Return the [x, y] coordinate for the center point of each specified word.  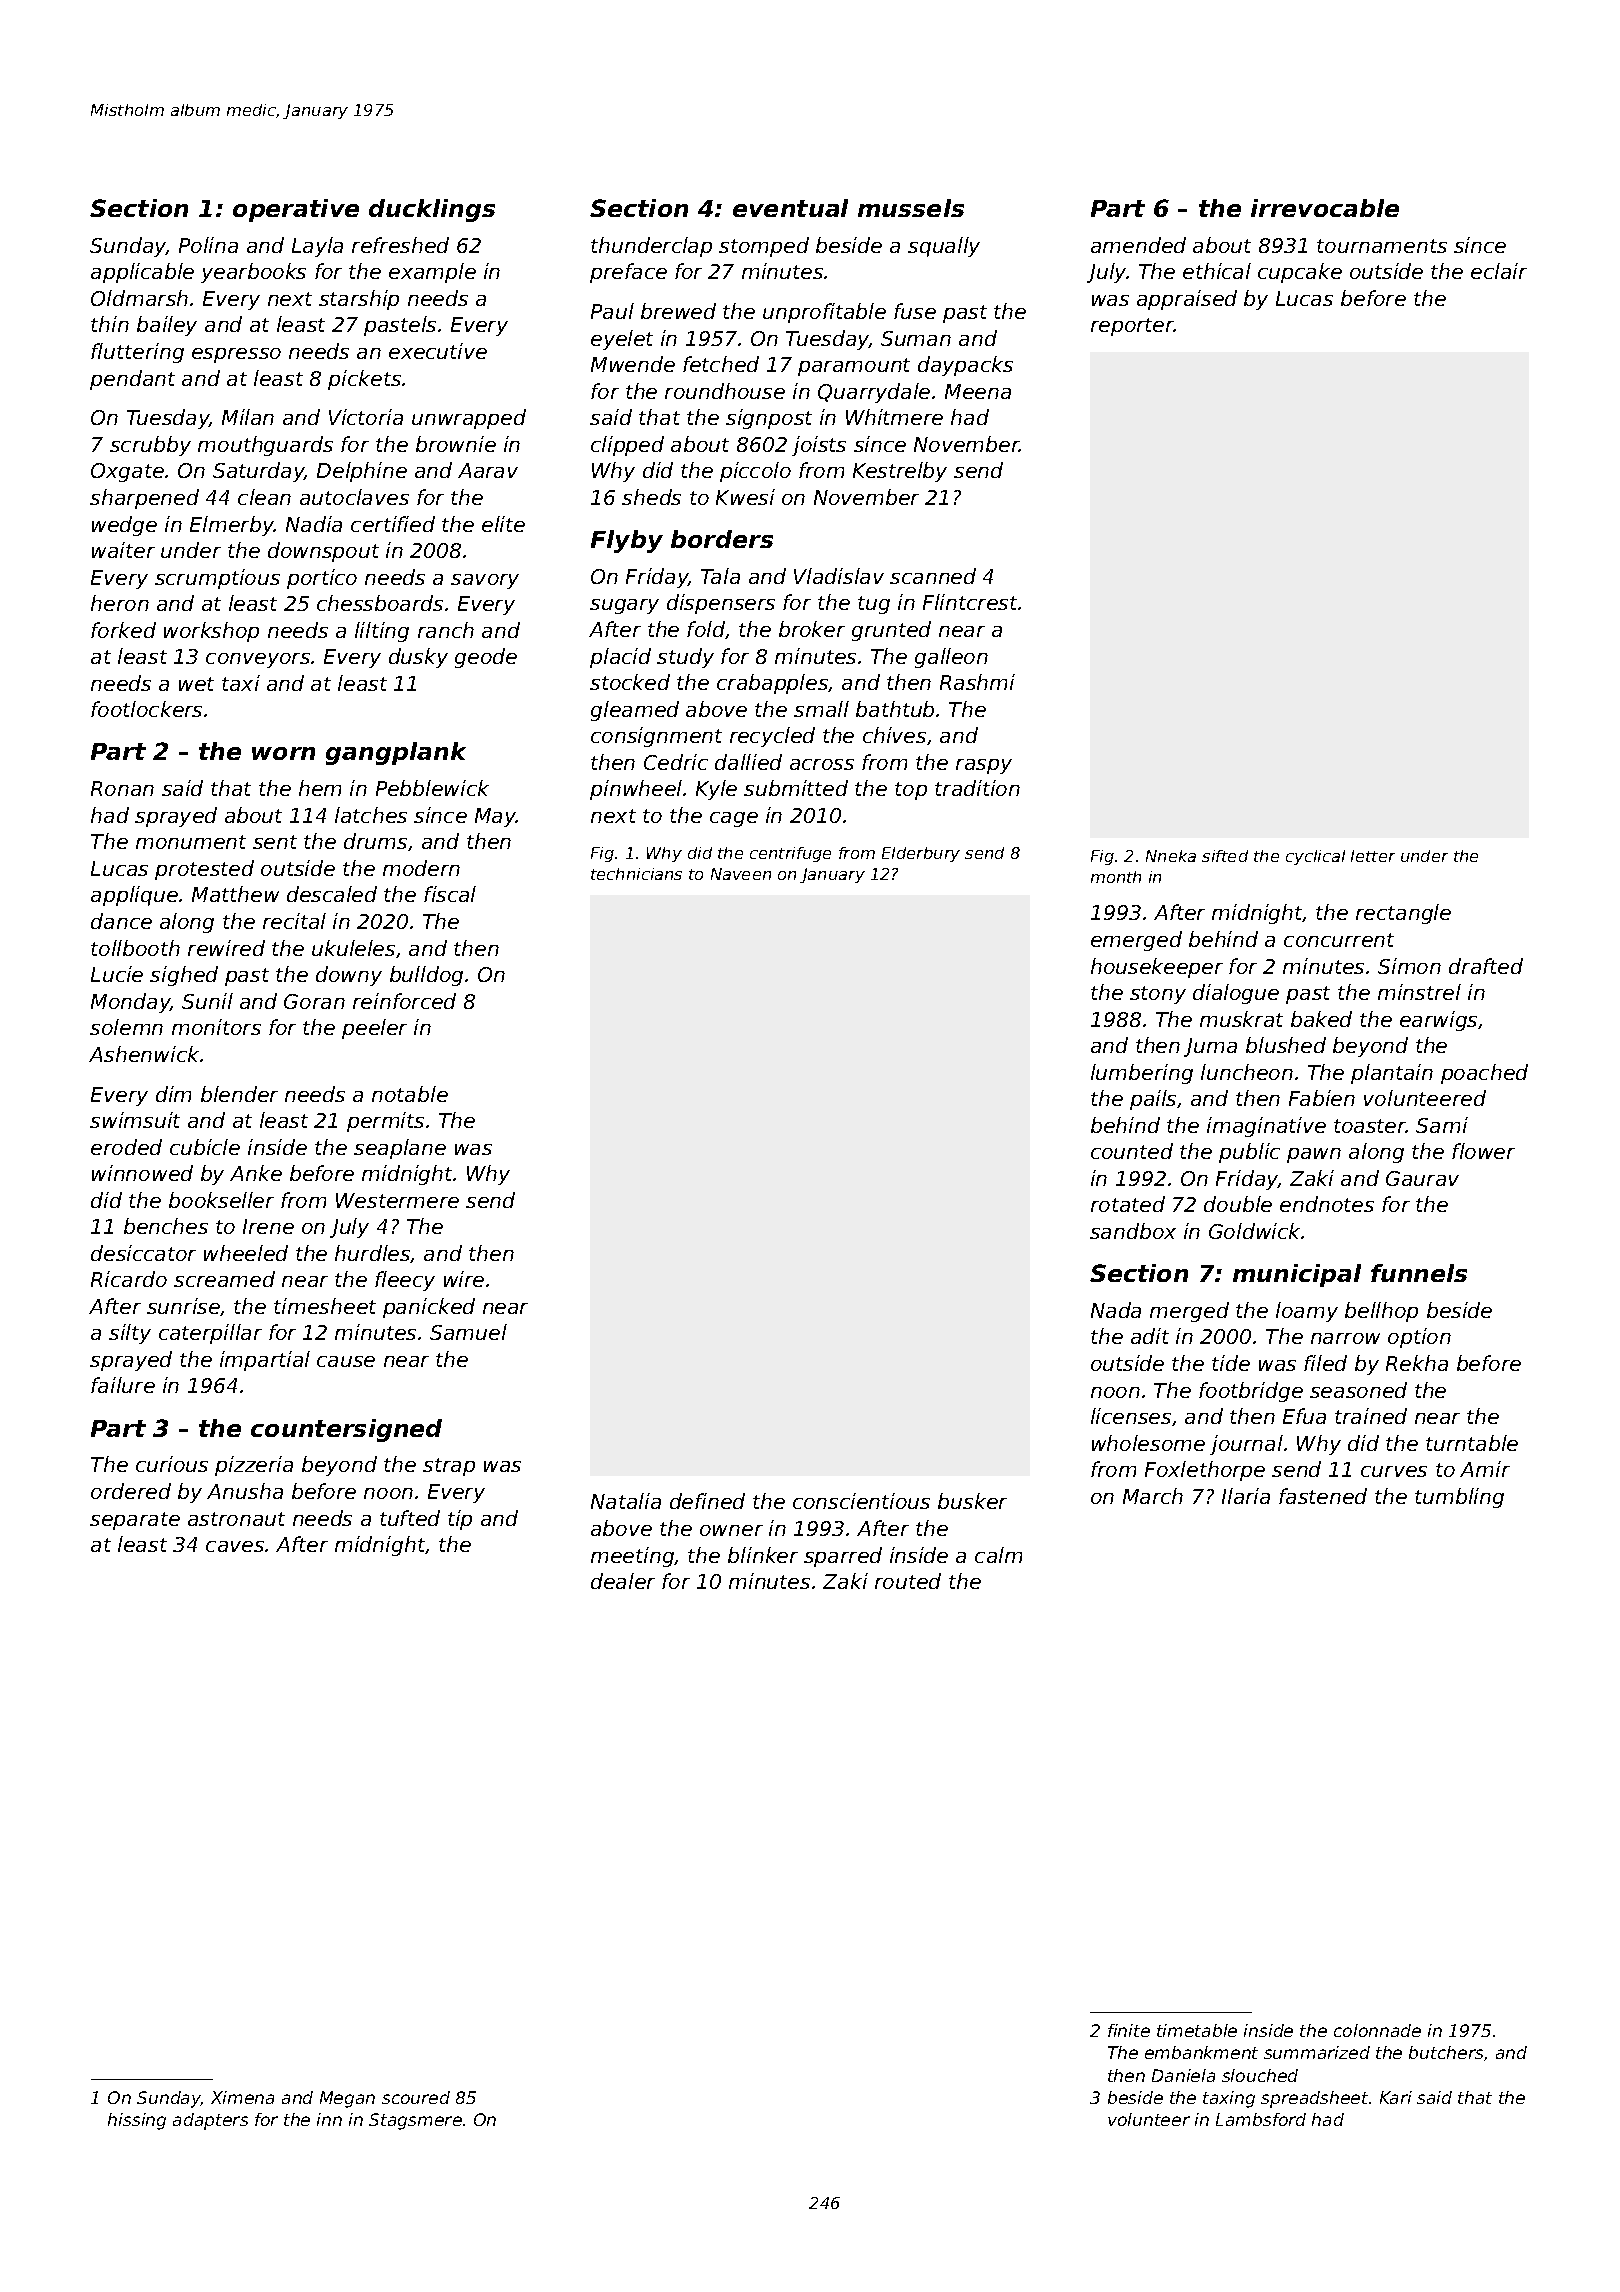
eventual [790, 208]
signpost [769, 419]
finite [1129, 2030]
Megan [347, 2099]
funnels [1419, 1273]
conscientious [861, 1501]
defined [707, 1501]
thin [110, 324]
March [1153, 1496]
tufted [410, 1518]
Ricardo [129, 1279]
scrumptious [217, 579]
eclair [1499, 271]
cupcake [1300, 273]
